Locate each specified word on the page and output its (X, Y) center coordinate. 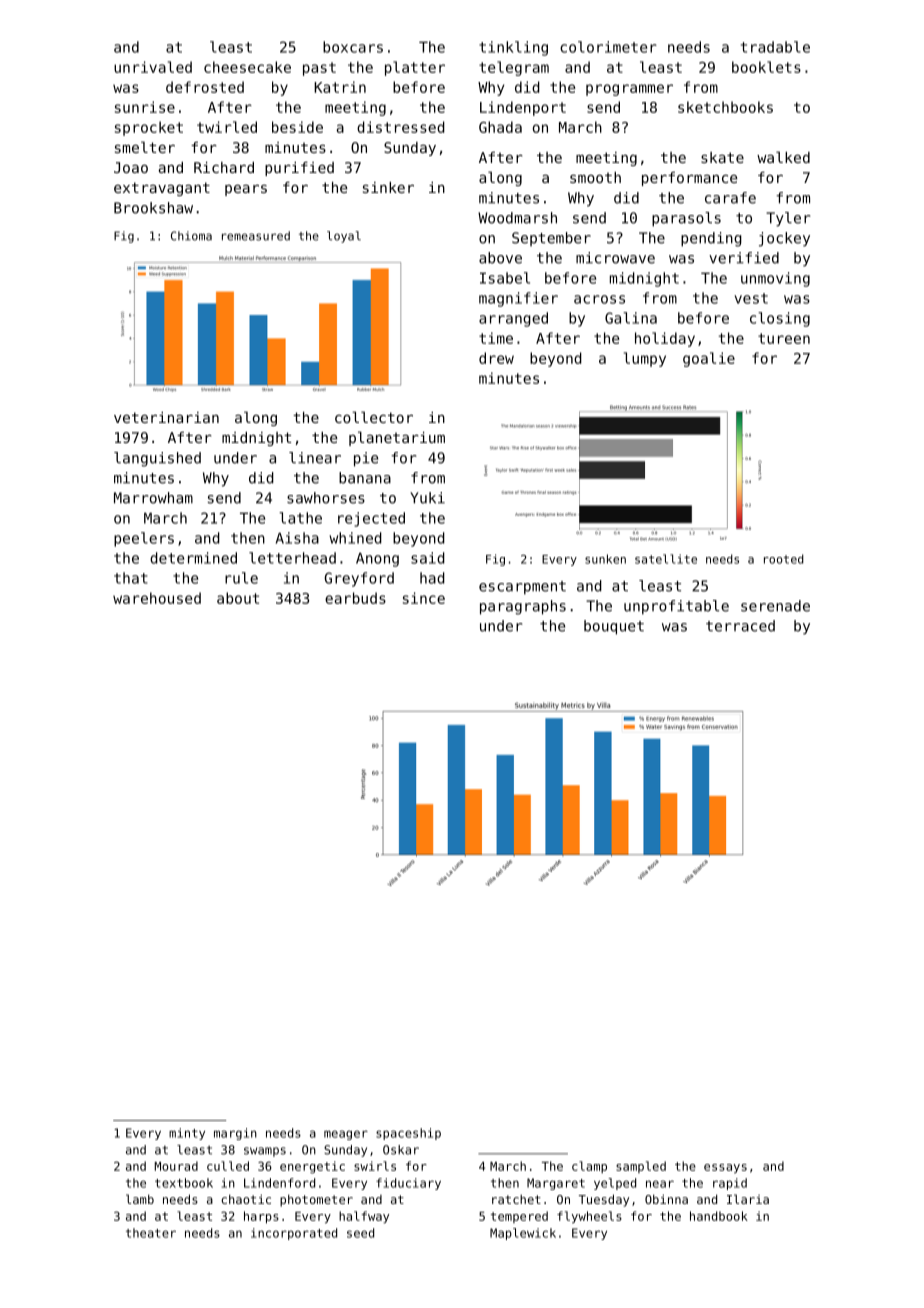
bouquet (614, 627)
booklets (766, 67)
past (319, 69)
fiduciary (408, 1184)
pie (366, 459)
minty (187, 1134)
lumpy (645, 359)
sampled (641, 1167)
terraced (740, 626)
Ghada (500, 127)
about (238, 598)
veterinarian (166, 417)
